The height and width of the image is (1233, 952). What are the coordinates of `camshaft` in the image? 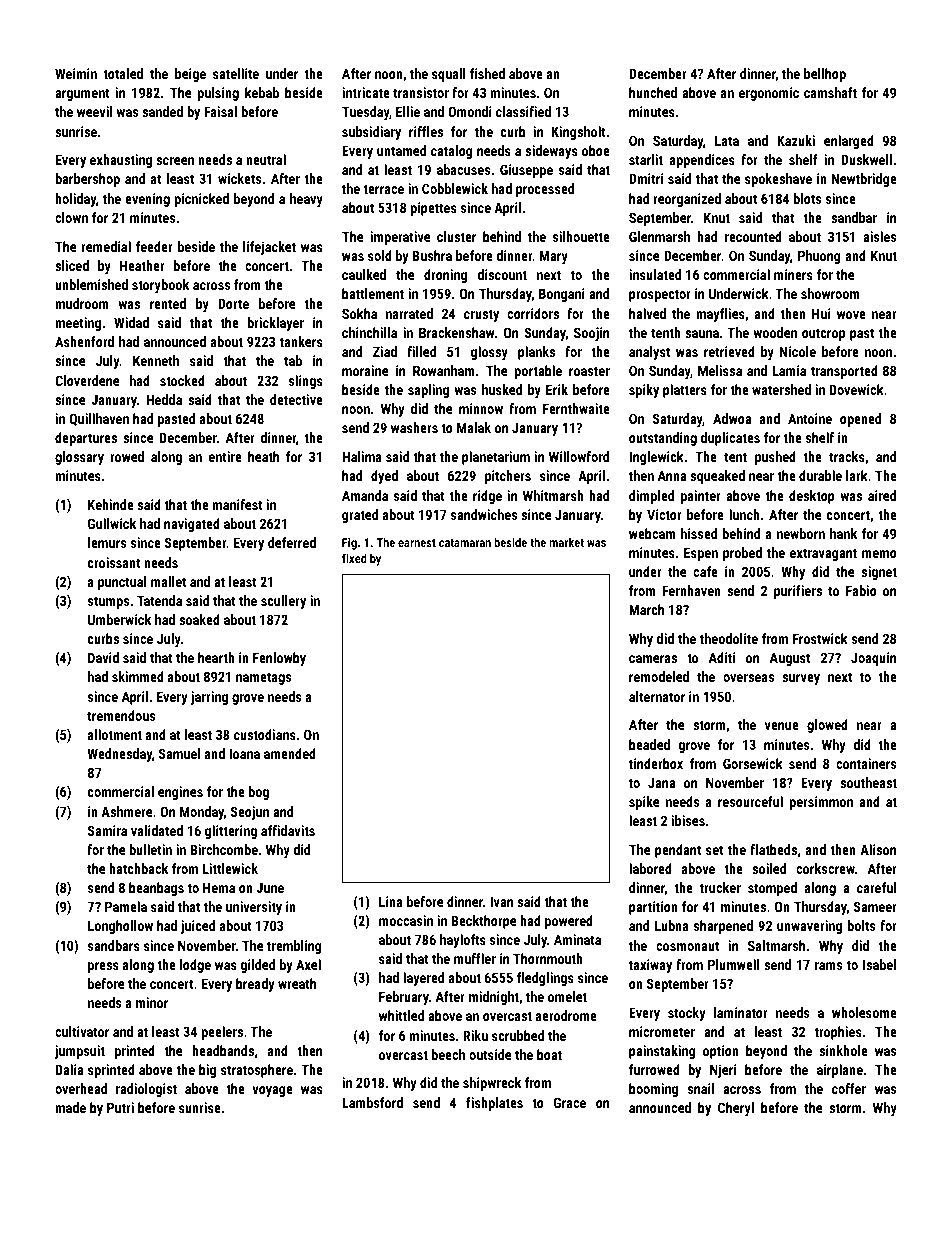 It's located at (830, 92).
